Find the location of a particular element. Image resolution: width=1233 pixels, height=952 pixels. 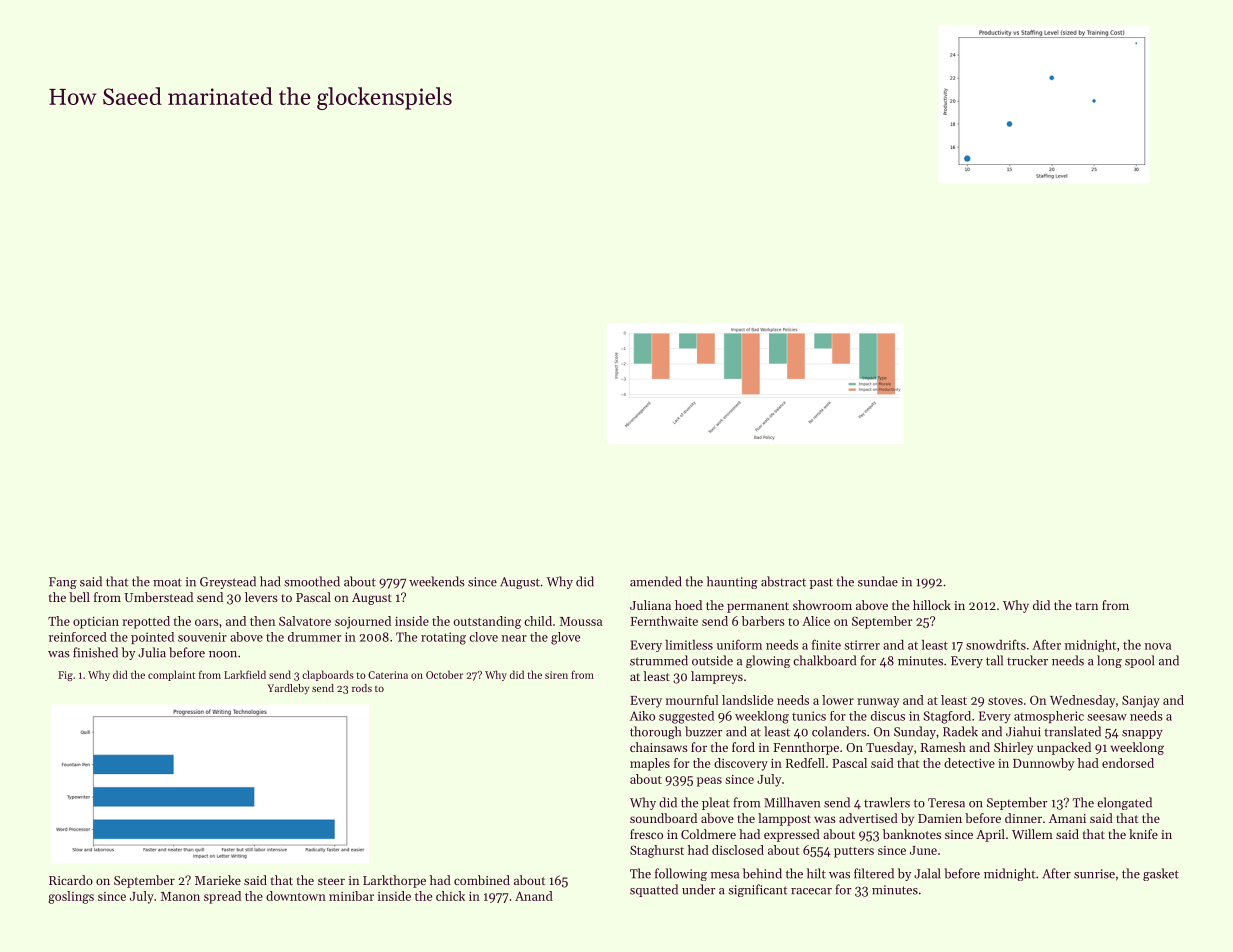

amended is located at coordinates (656, 581).
